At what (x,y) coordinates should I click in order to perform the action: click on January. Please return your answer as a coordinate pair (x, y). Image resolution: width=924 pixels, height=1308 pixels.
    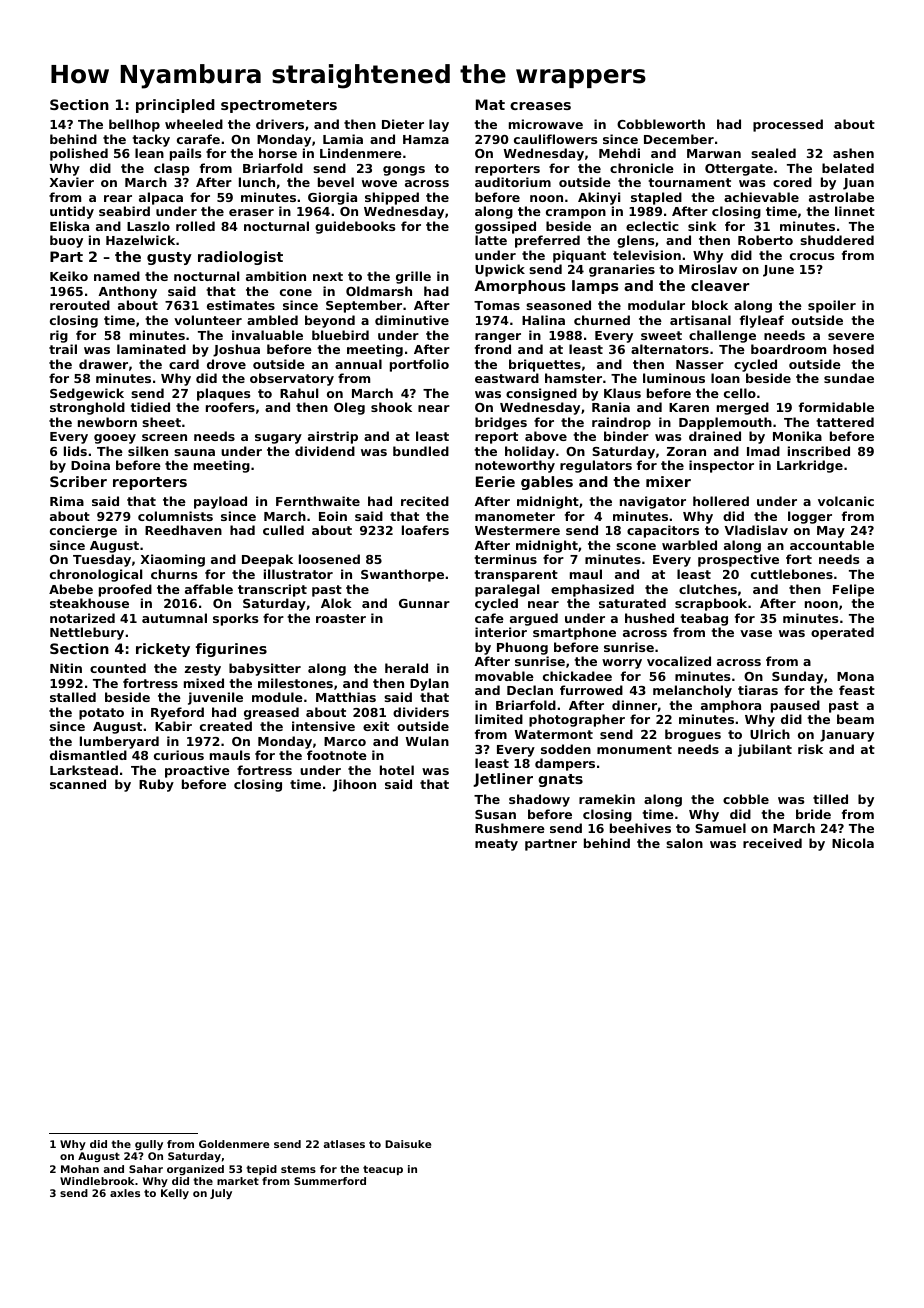
    Looking at the image, I should click on (847, 736).
